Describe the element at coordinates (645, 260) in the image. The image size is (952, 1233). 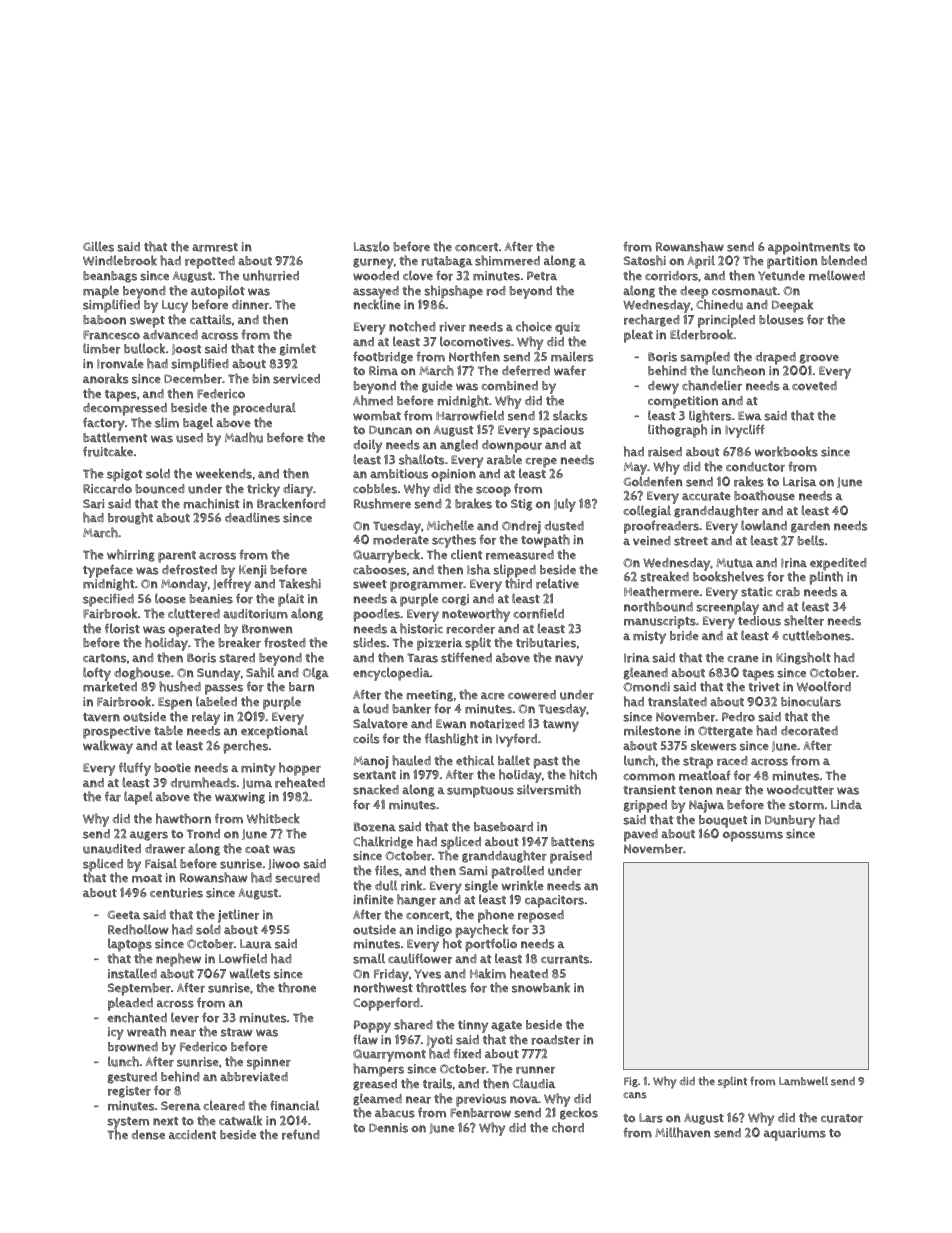
I see `Satoshi` at that location.
